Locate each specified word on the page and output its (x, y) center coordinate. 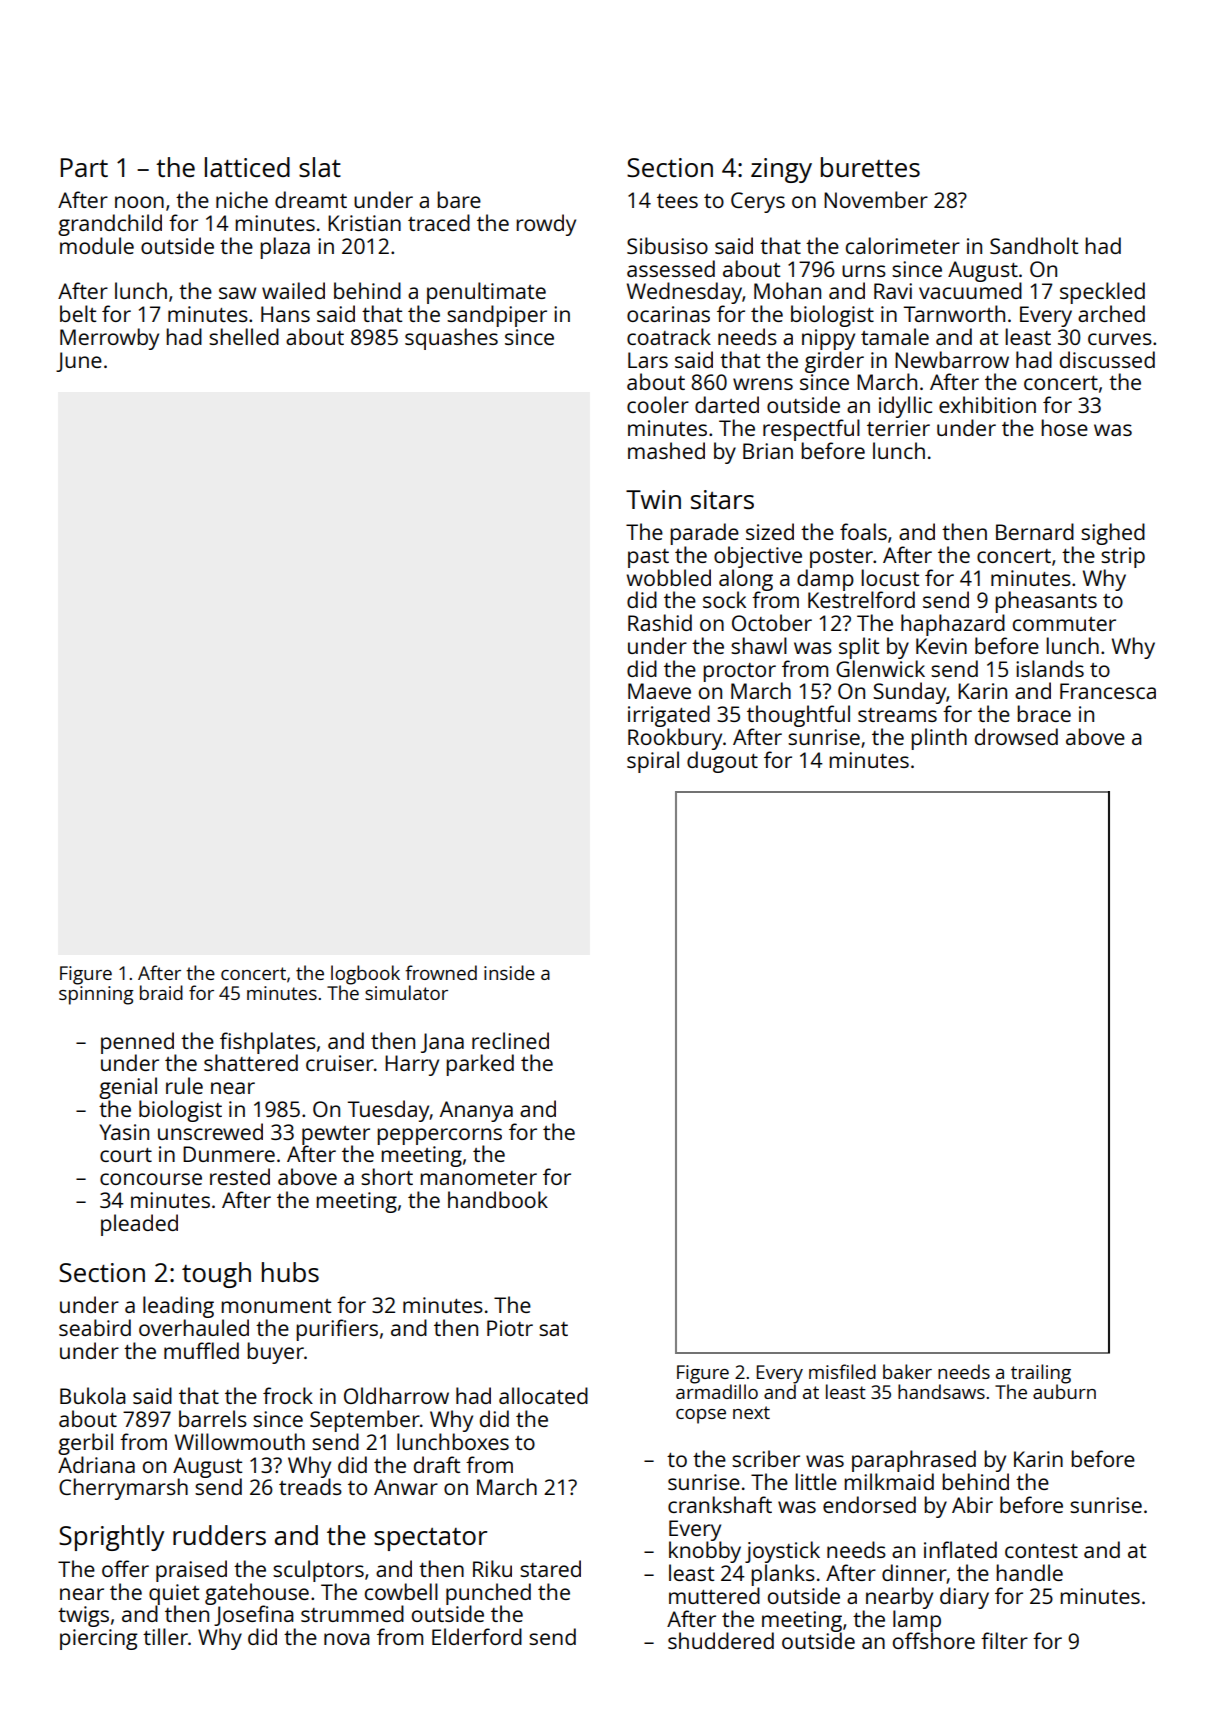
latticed (247, 167)
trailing (1041, 1374)
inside (509, 972)
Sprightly (111, 1538)
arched (1111, 313)
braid (161, 992)
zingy (781, 170)
